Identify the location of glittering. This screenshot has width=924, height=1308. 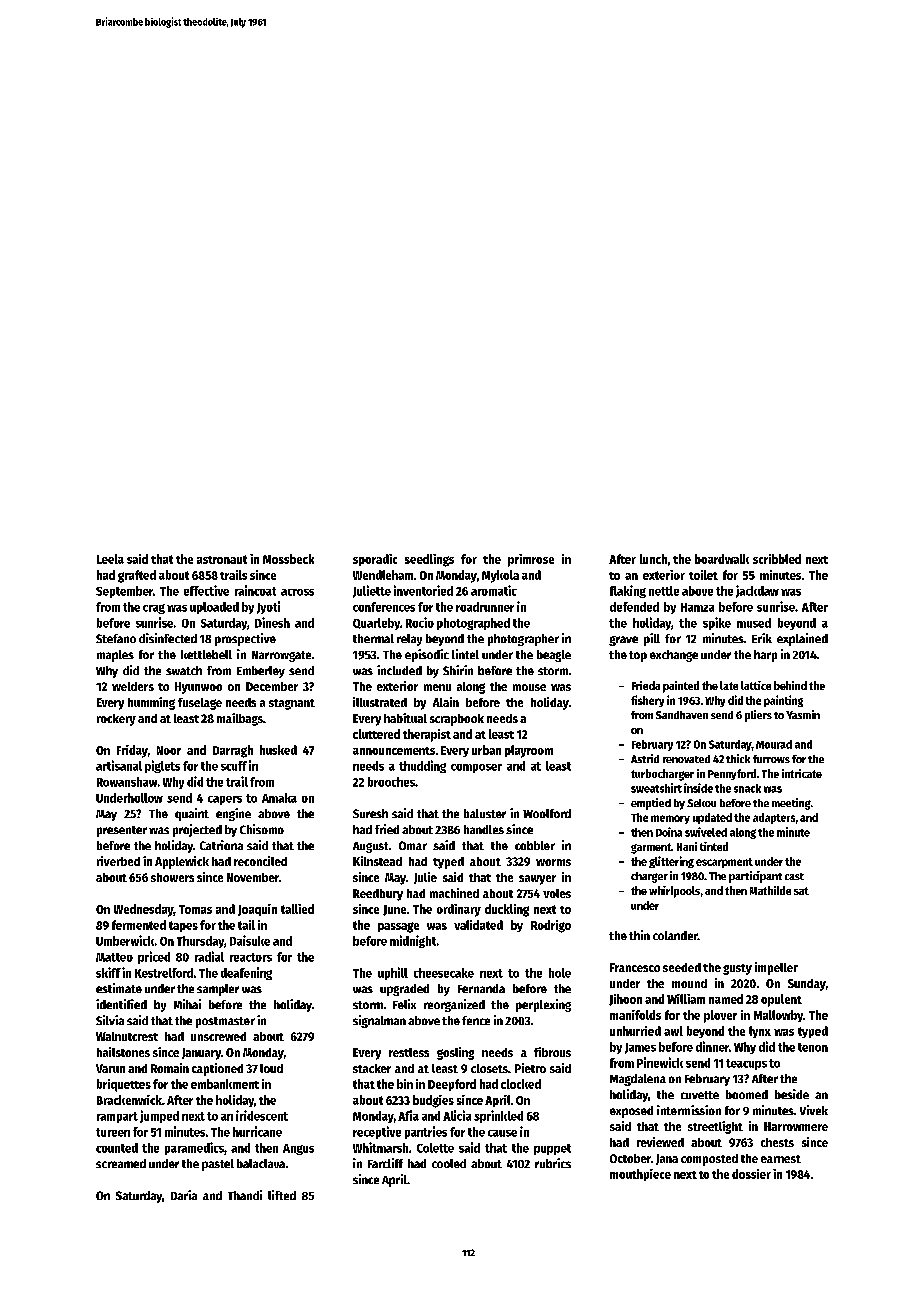
(671, 862).
